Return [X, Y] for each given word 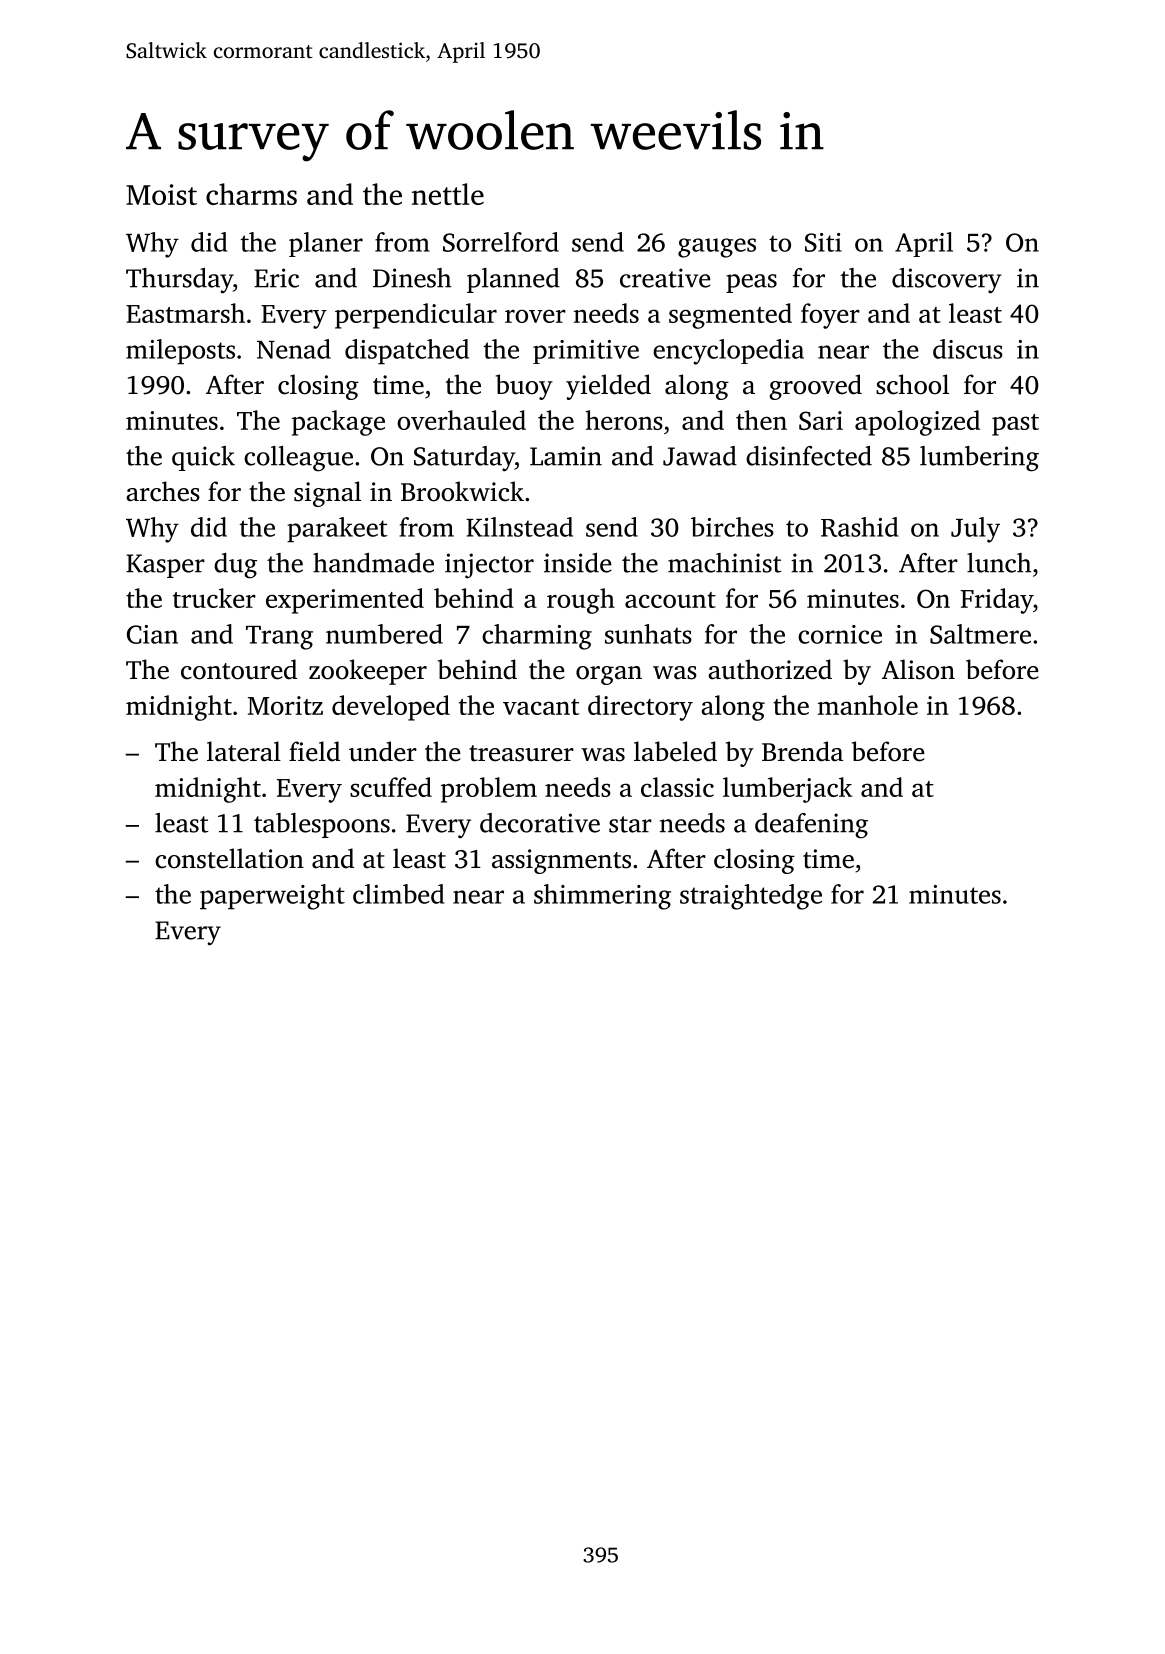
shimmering [602, 897]
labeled [675, 751]
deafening [811, 826]
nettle [448, 194]
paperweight [272, 897]
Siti [823, 242]
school [912, 384]
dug [235, 566]
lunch [999, 563]
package [338, 423]
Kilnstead [519, 527]
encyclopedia [728, 352]
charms [251, 194]
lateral [244, 751]
